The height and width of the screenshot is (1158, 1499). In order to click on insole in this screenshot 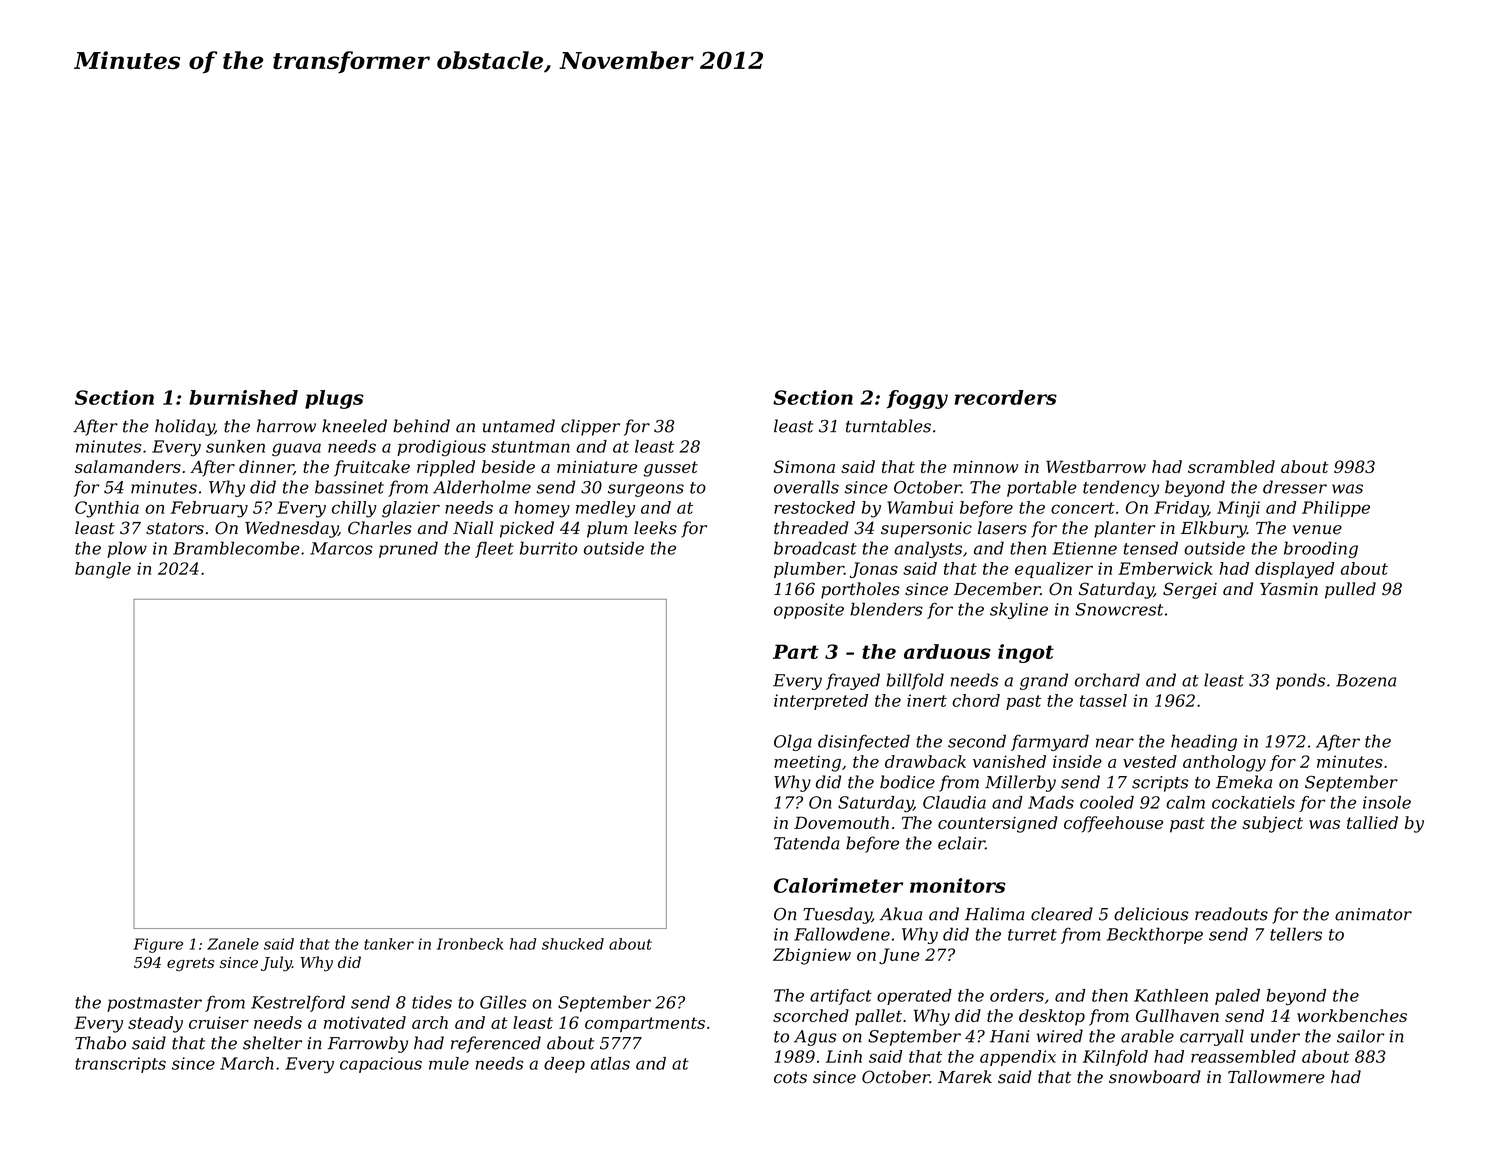, I will do `click(1387, 802)`.
